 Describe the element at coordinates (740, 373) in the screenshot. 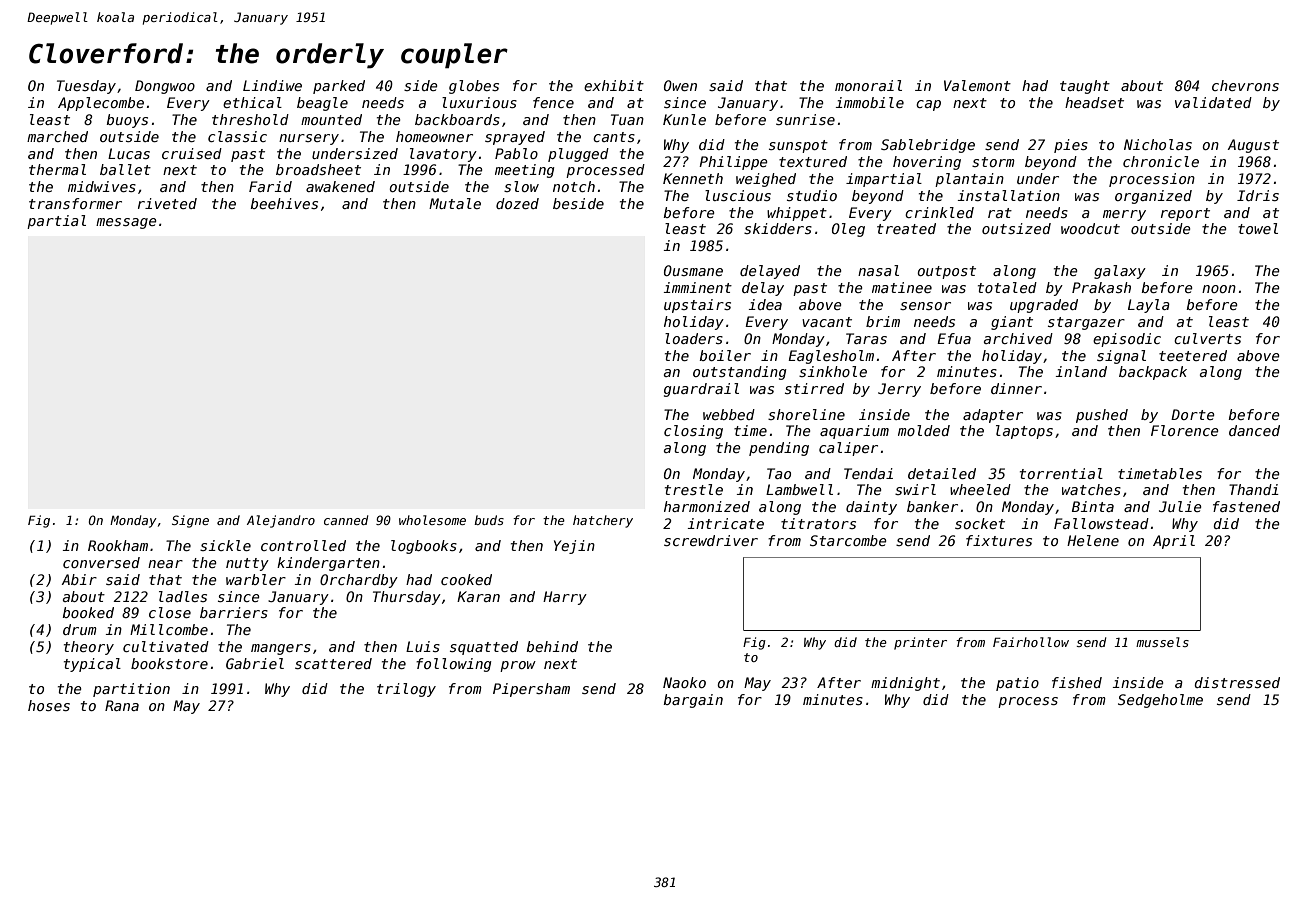

I see `outstanding` at that location.
